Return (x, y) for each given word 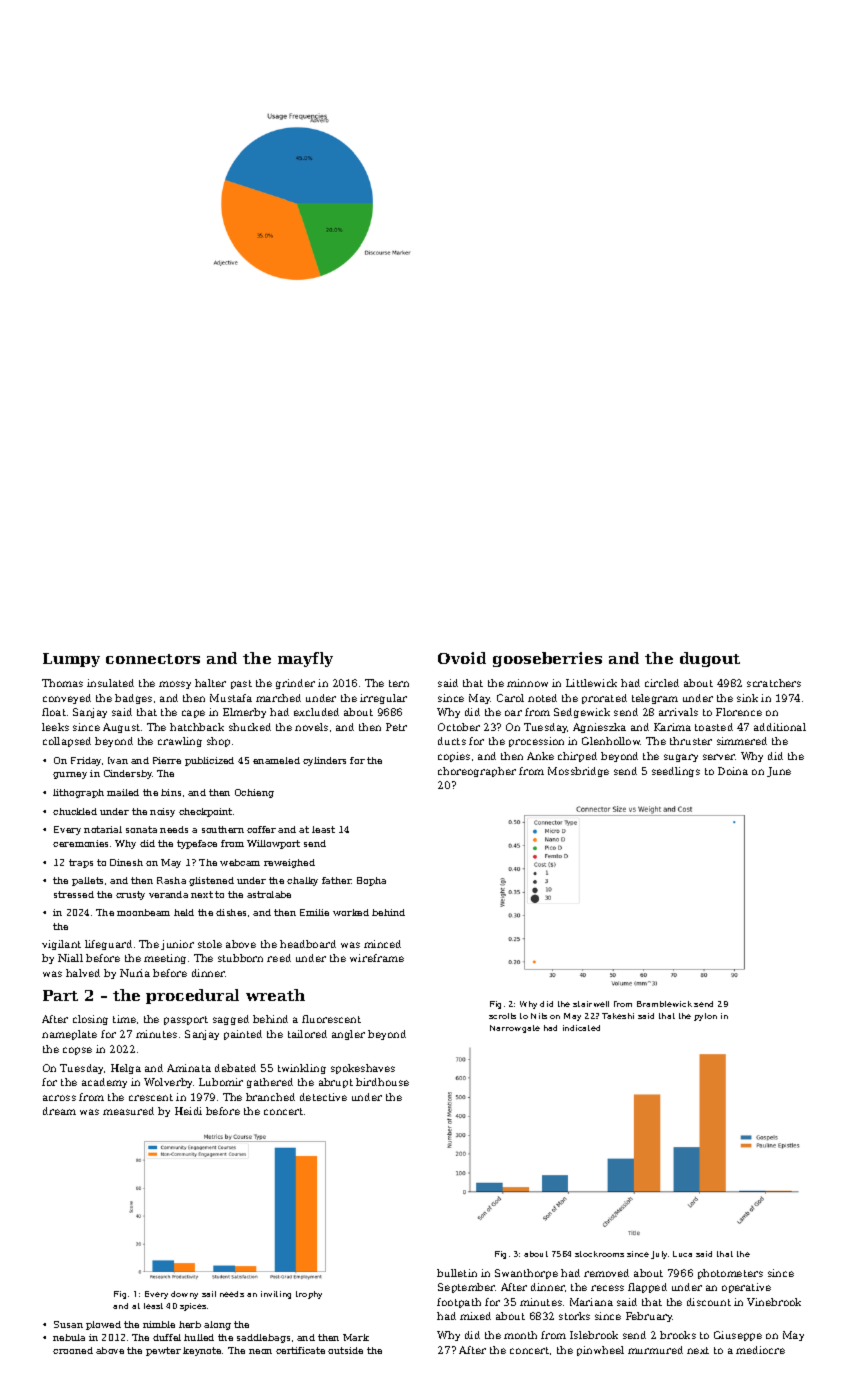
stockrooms (599, 1254)
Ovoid (462, 658)
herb (190, 1324)
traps (81, 863)
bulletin (457, 1273)
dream (59, 1111)
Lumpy (71, 660)
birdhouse (382, 1082)
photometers (730, 1274)
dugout (710, 659)
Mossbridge (578, 772)
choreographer (477, 772)
